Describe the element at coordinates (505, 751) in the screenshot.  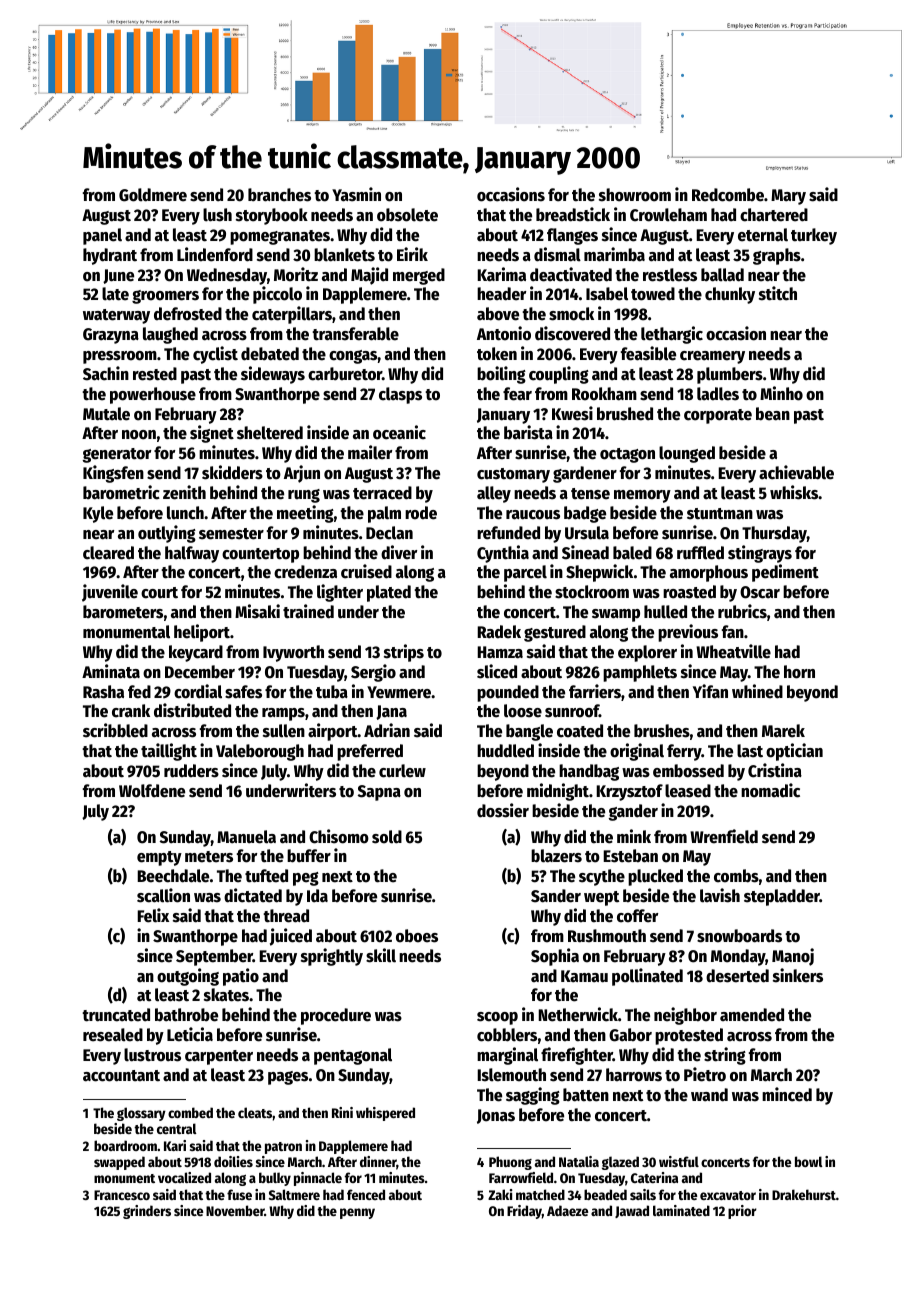
I see `huddled` at that location.
